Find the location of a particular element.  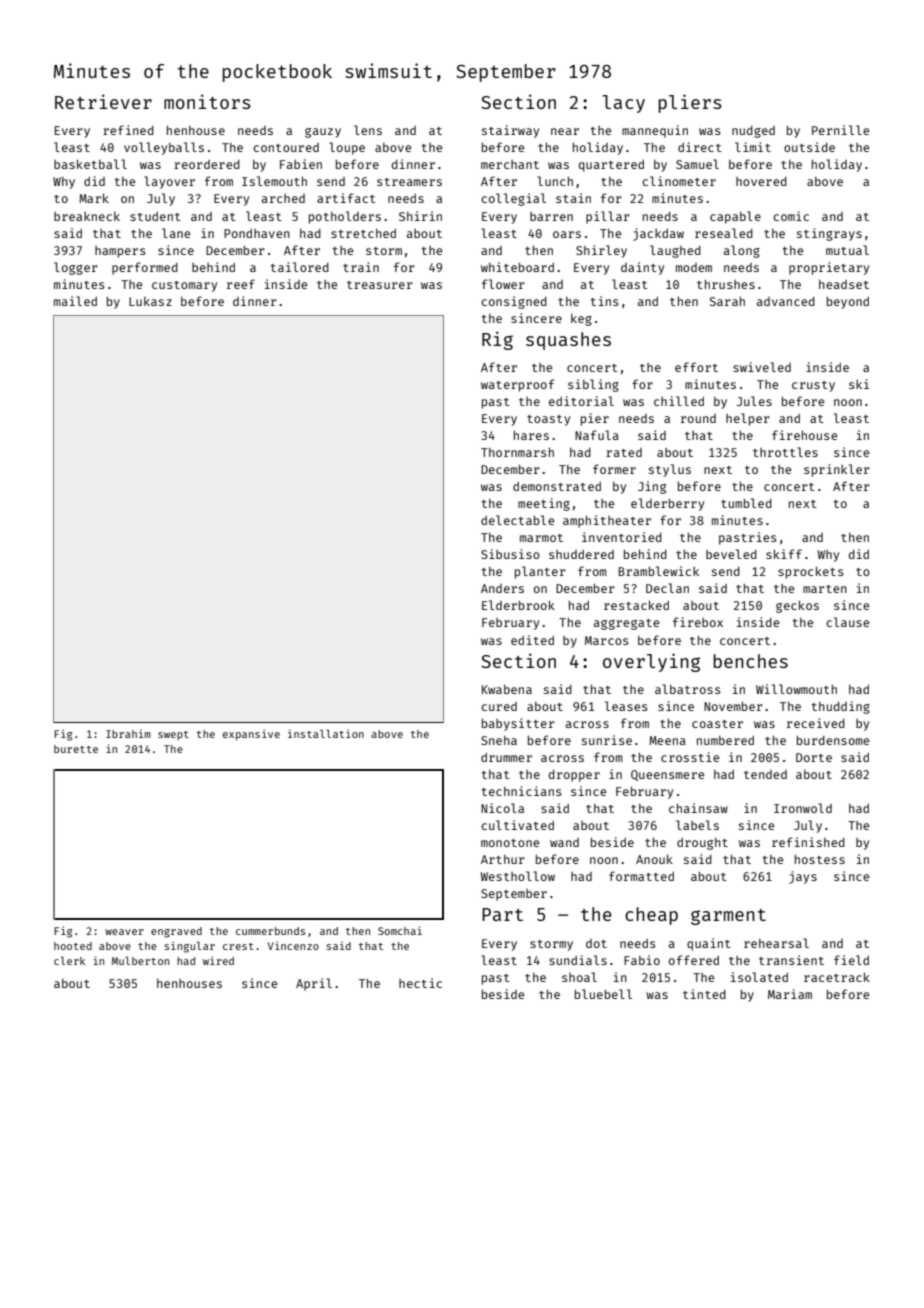

pliers is located at coordinates (690, 103).
